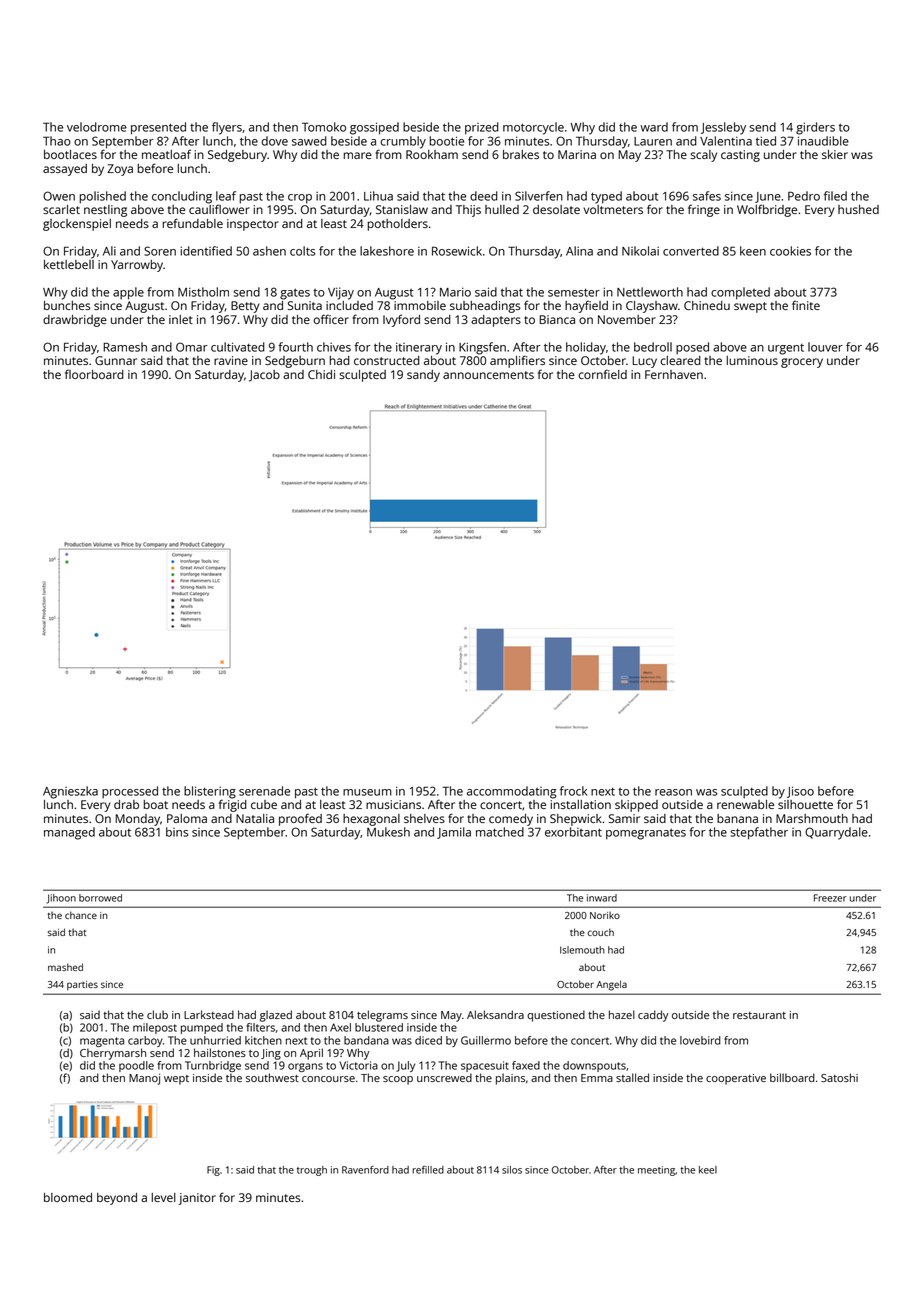  I want to click on casting, so click(740, 156).
